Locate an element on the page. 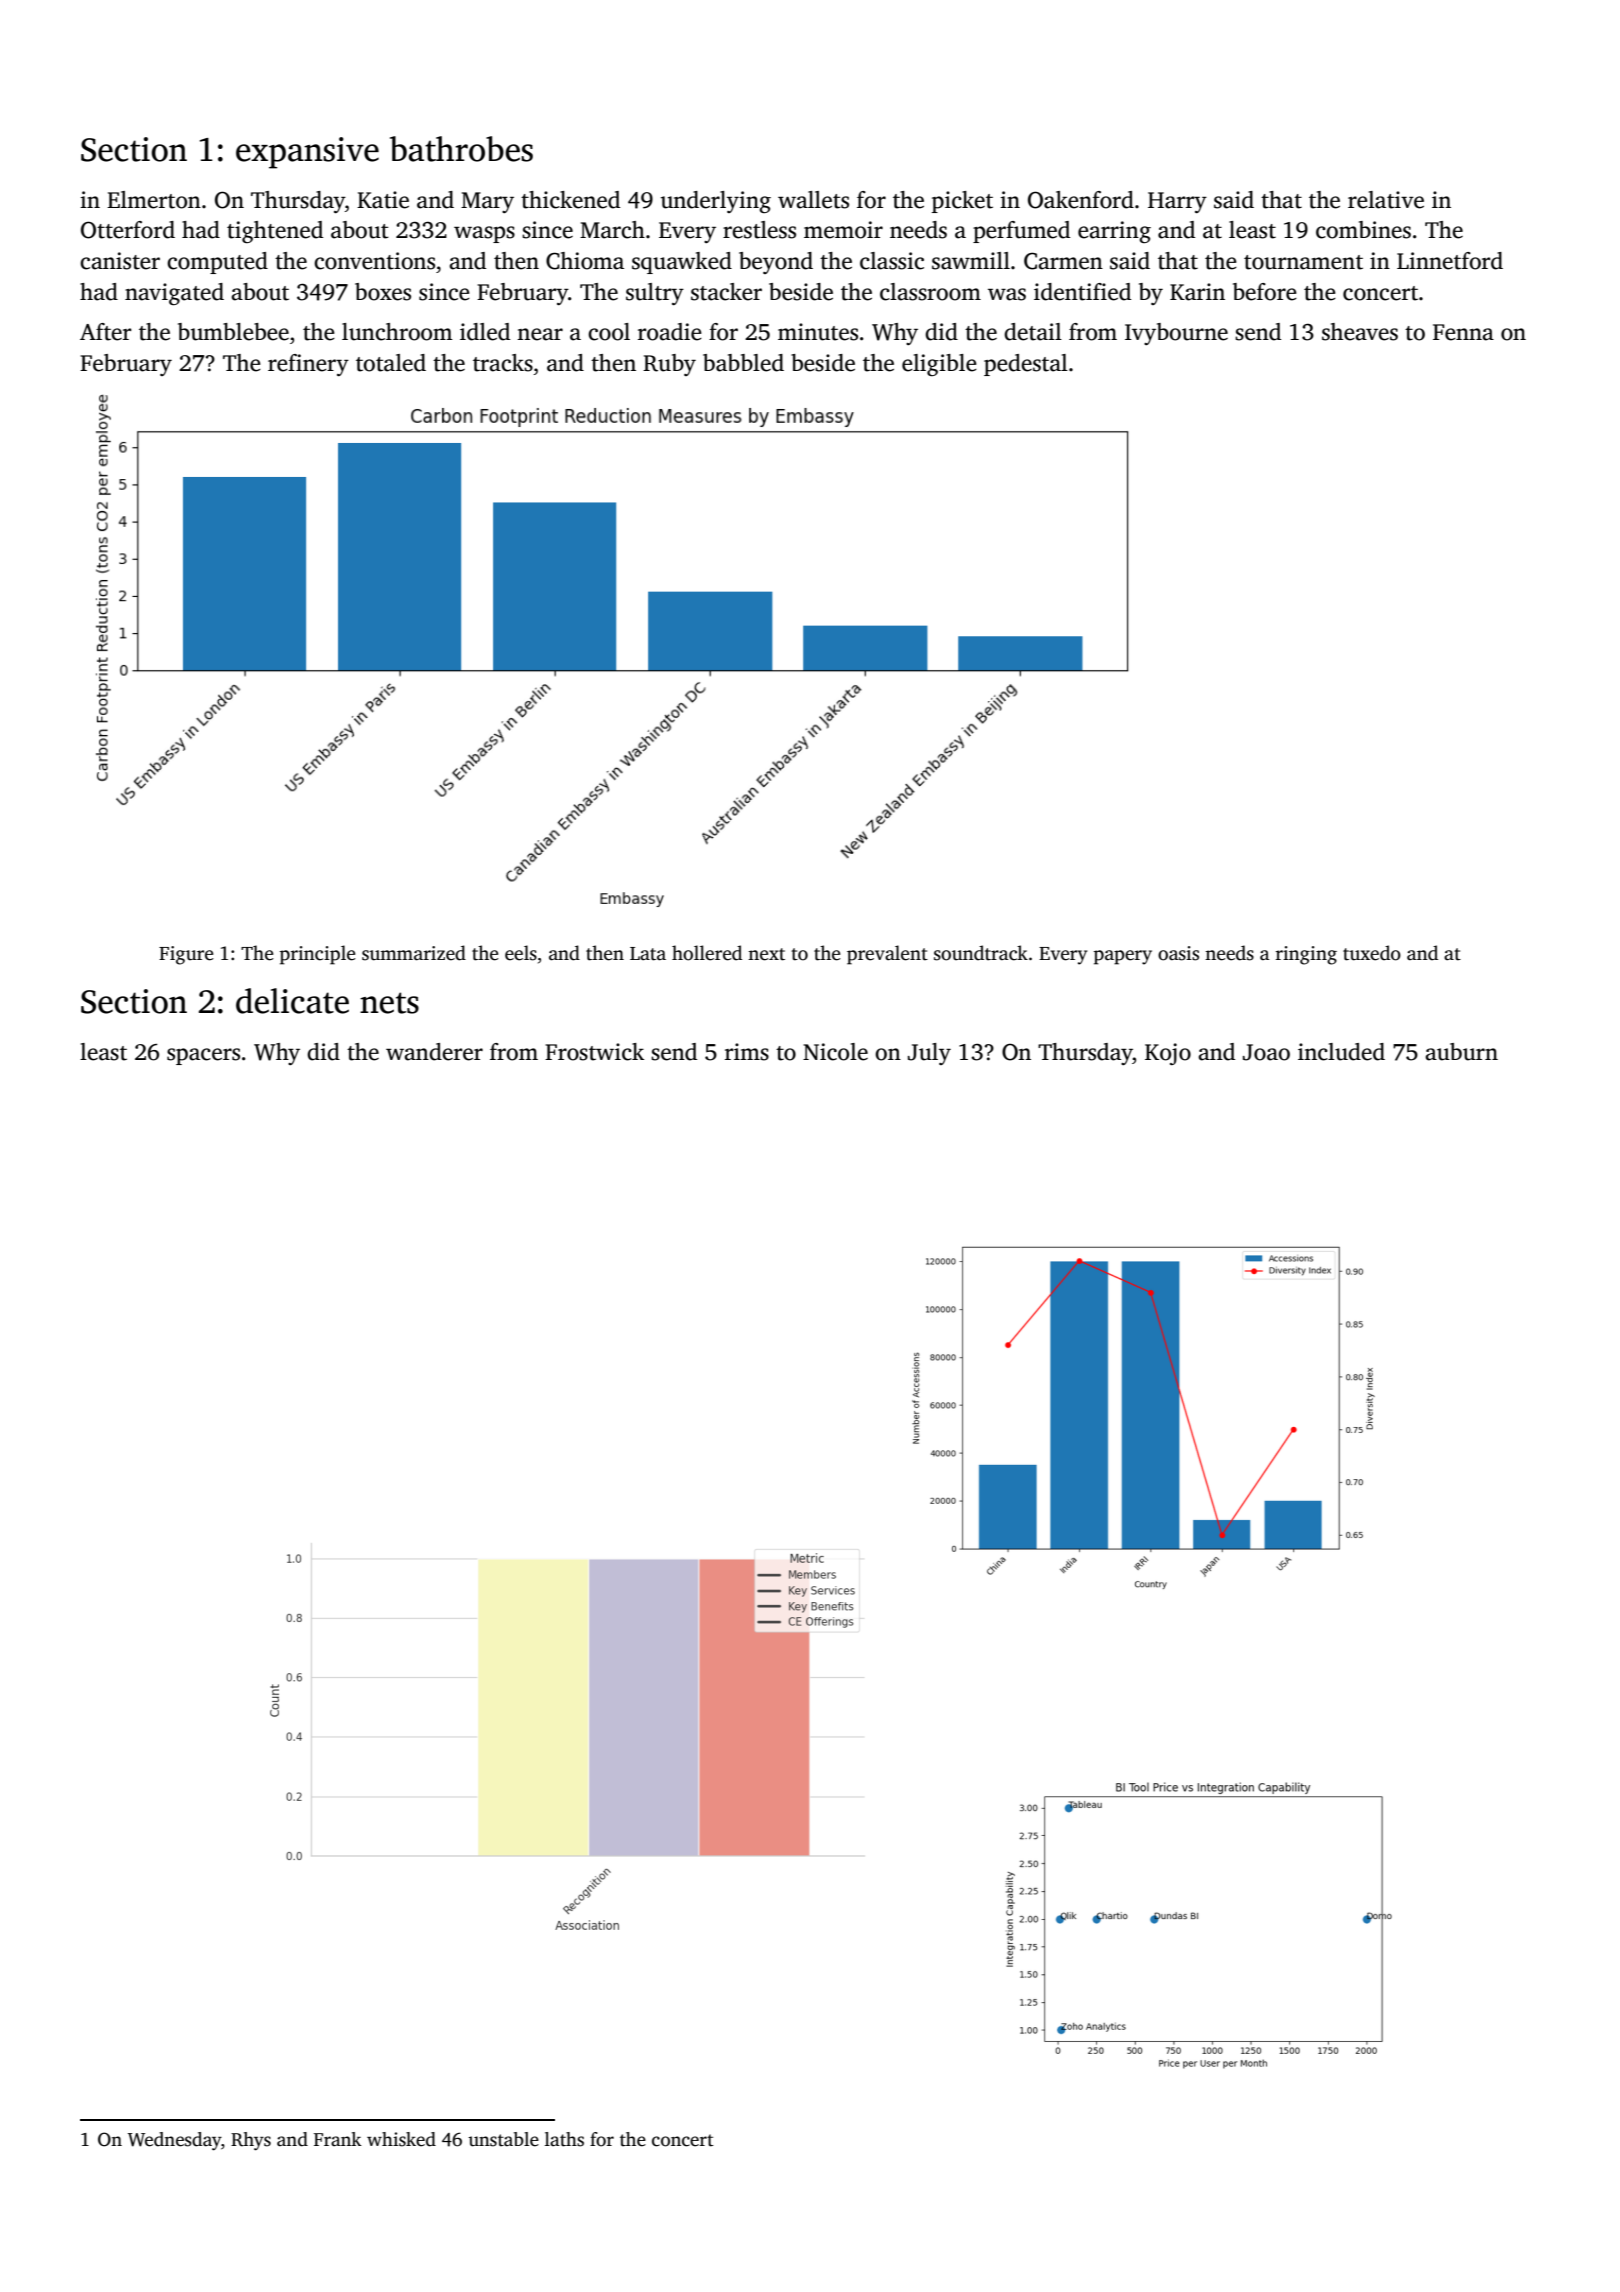 The height and width of the page is (2292, 1620). Frank is located at coordinates (338, 2139).
